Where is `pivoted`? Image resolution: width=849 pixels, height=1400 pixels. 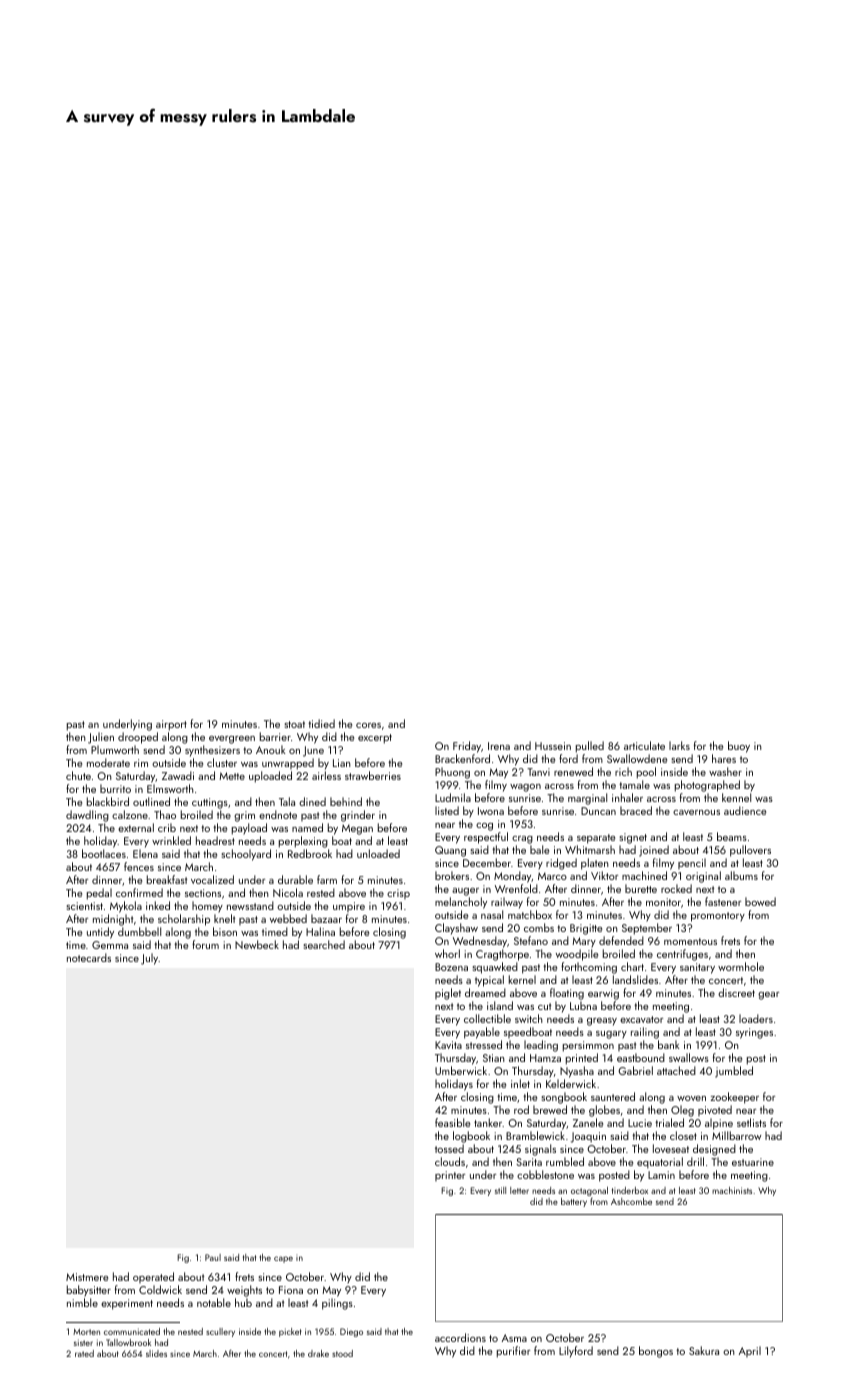
pivoted is located at coordinates (715, 1110).
